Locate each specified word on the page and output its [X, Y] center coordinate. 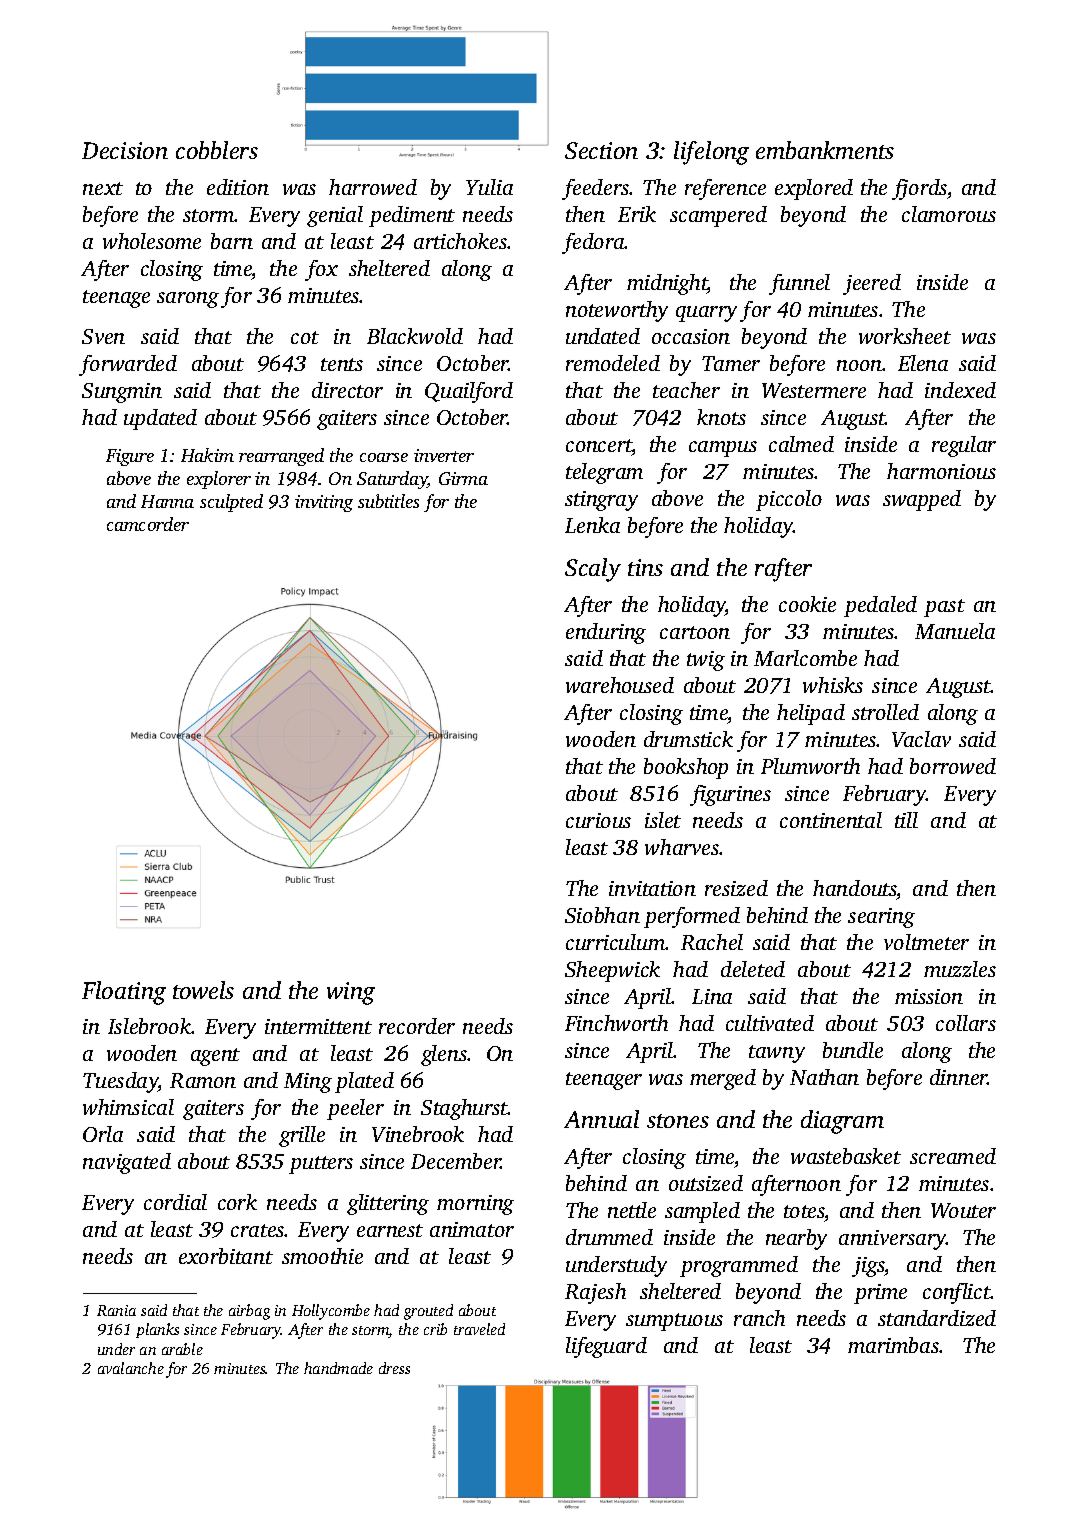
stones [678, 1121]
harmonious [941, 471]
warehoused [620, 685]
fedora [593, 243]
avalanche [131, 1368]
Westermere [814, 390]
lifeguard [606, 1347]
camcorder [148, 524]
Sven [103, 336]
